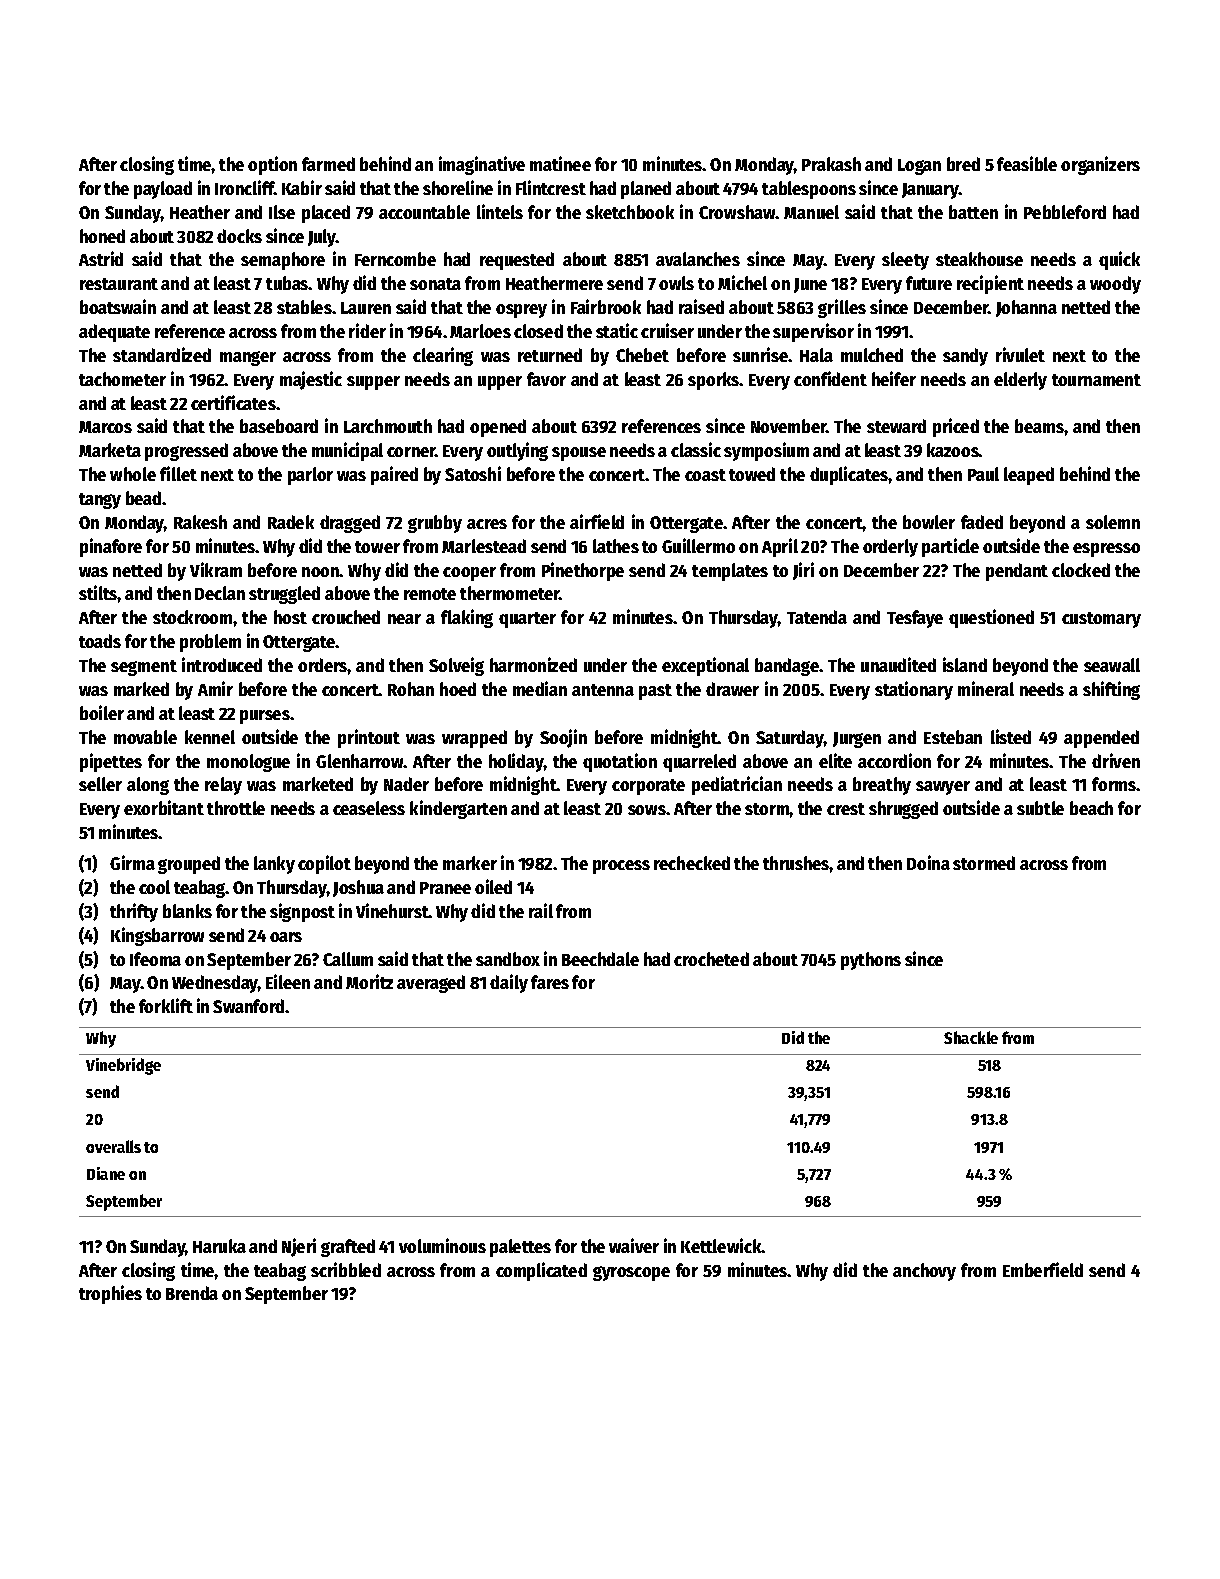  I want to click on avalanches, so click(698, 259).
